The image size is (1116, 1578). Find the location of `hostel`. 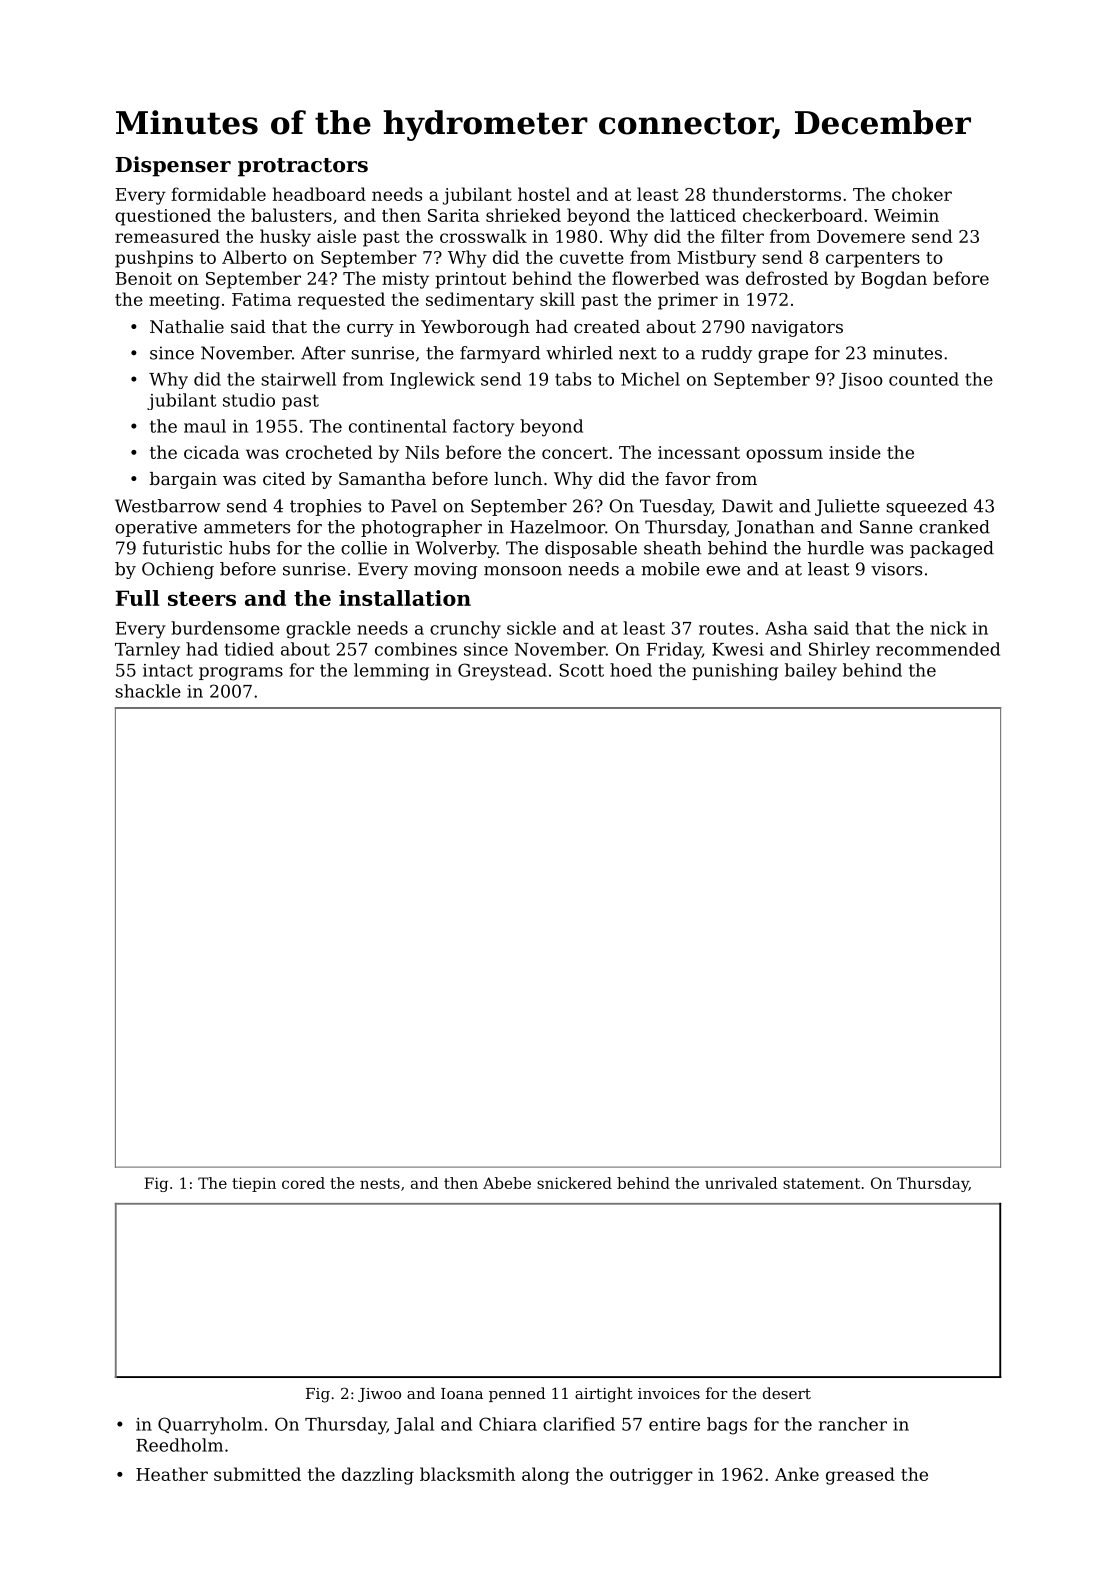

hostel is located at coordinates (544, 194).
